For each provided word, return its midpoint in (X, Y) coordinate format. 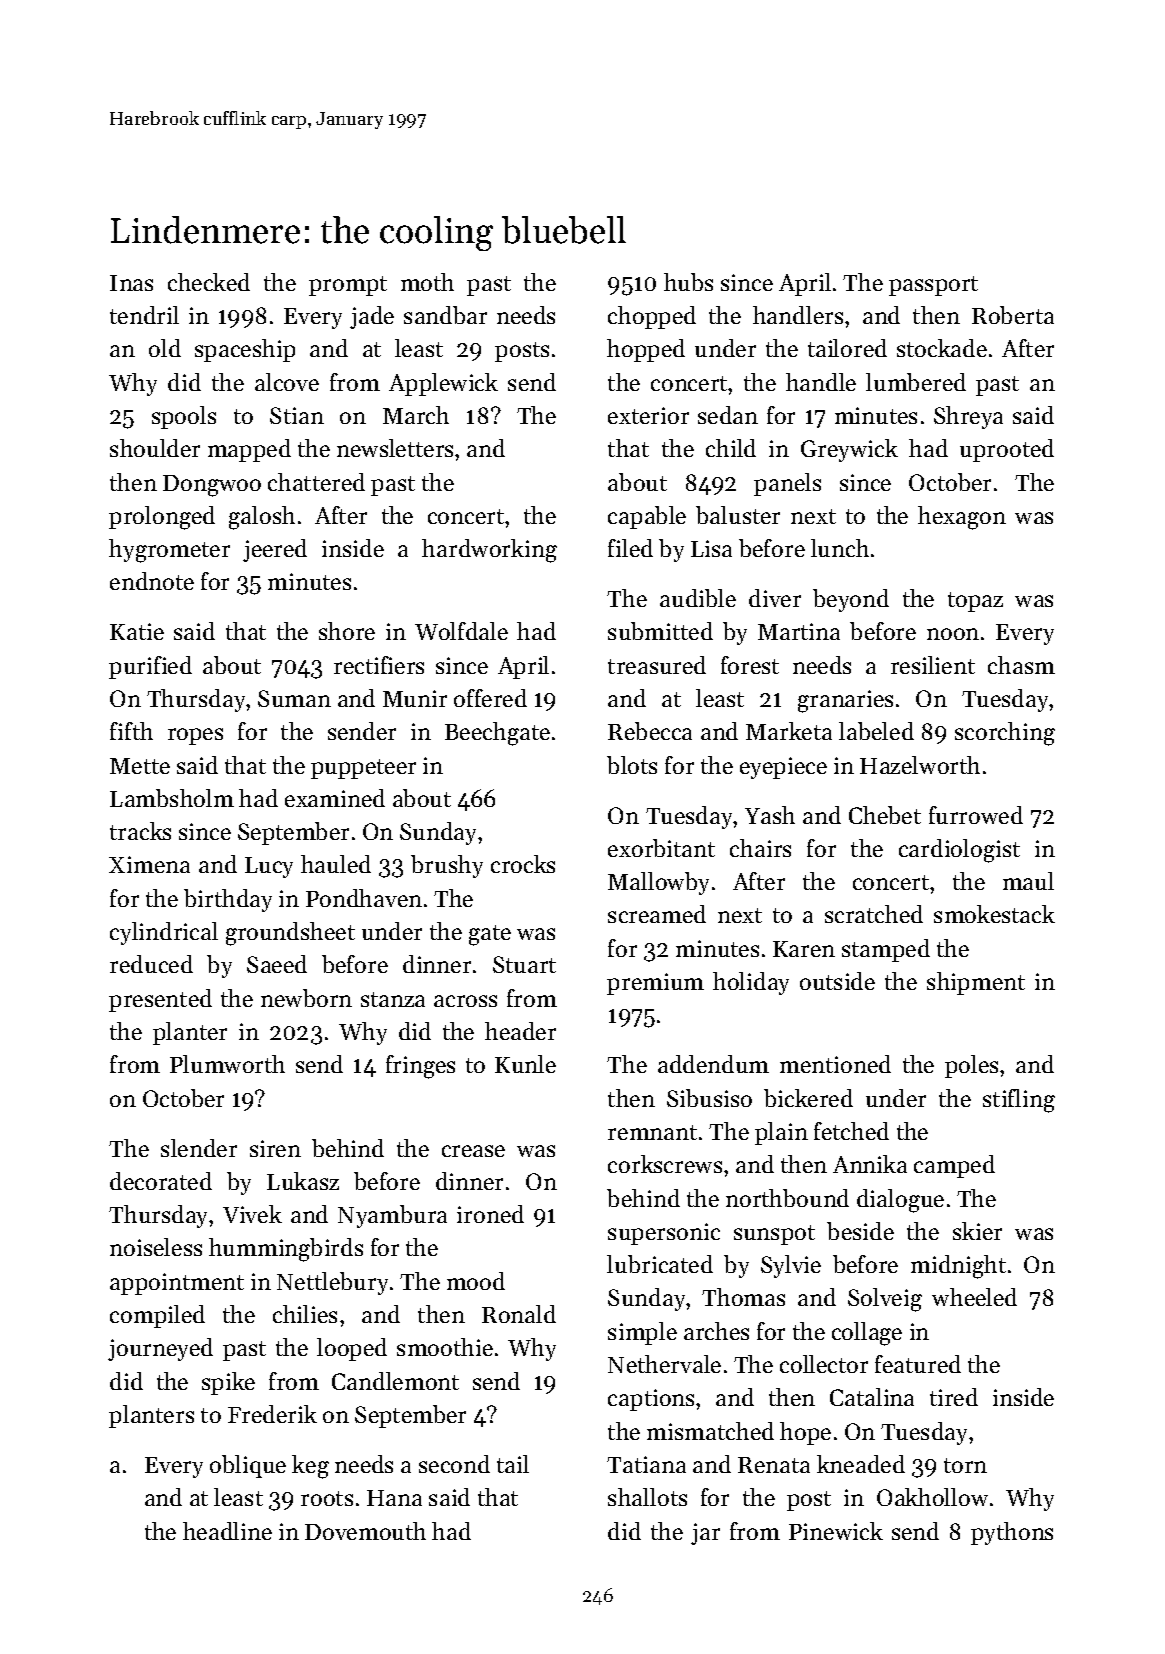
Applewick (443, 384)
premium (655, 984)
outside (837, 981)
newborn (306, 998)
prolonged (162, 518)
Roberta (1013, 315)
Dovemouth (365, 1531)
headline (227, 1531)
